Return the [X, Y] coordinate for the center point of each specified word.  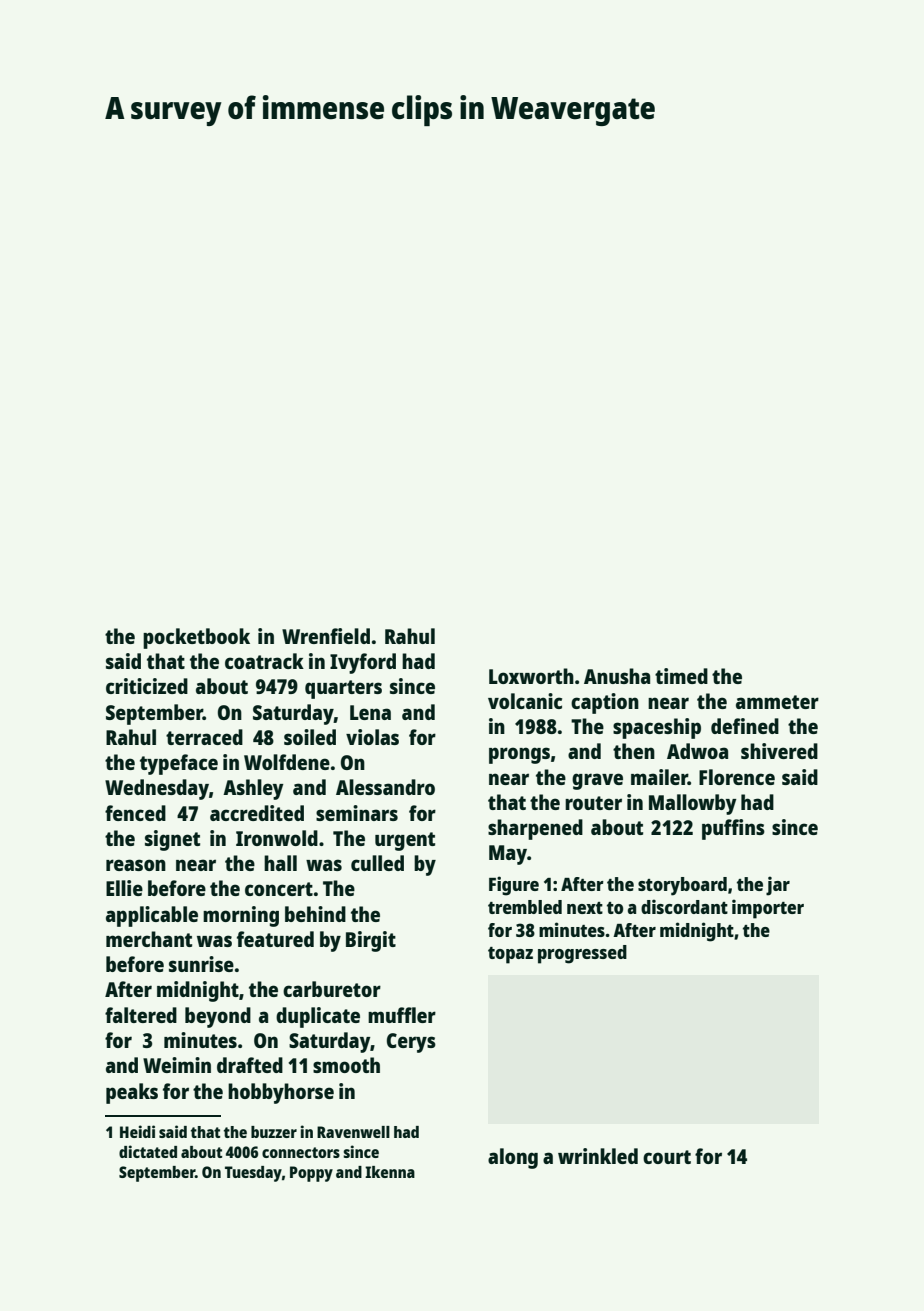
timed [681, 676]
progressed [582, 954]
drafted [250, 1065]
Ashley [253, 789]
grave [597, 781]
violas [372, 737]
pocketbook [196, 638]
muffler [402, 1015]
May [508, 855]
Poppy [311, 1174]
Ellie [124, 888]
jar [778, 886]
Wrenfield [326, 636]
